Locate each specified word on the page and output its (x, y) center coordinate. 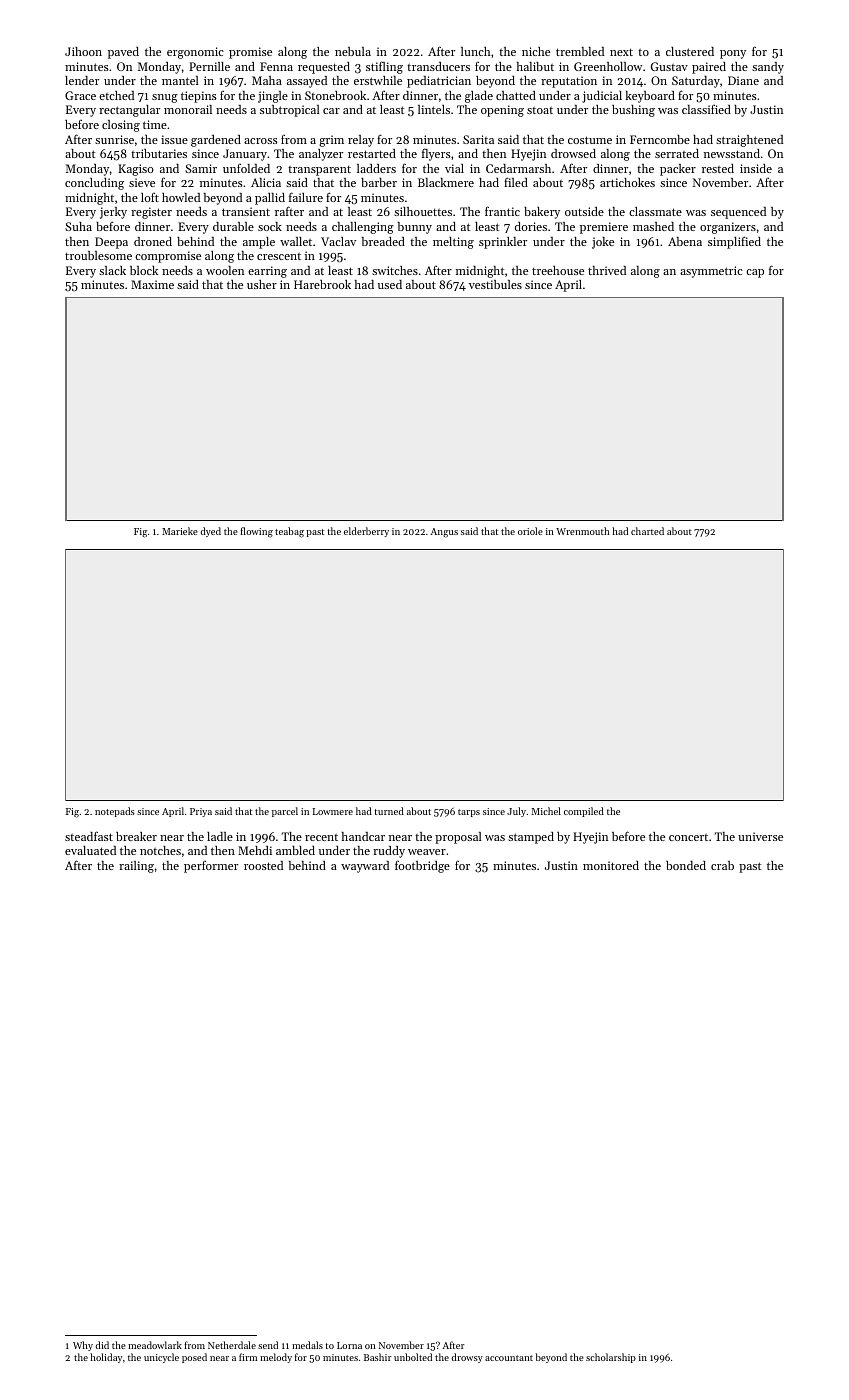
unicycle (161, 1358)
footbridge (422, 866)
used (390, 284)
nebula (353, 51)
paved (123, 53)
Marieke (180, 531)
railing (136, 867)
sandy (768, 68)
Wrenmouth (582, 531)
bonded (686, 865)
